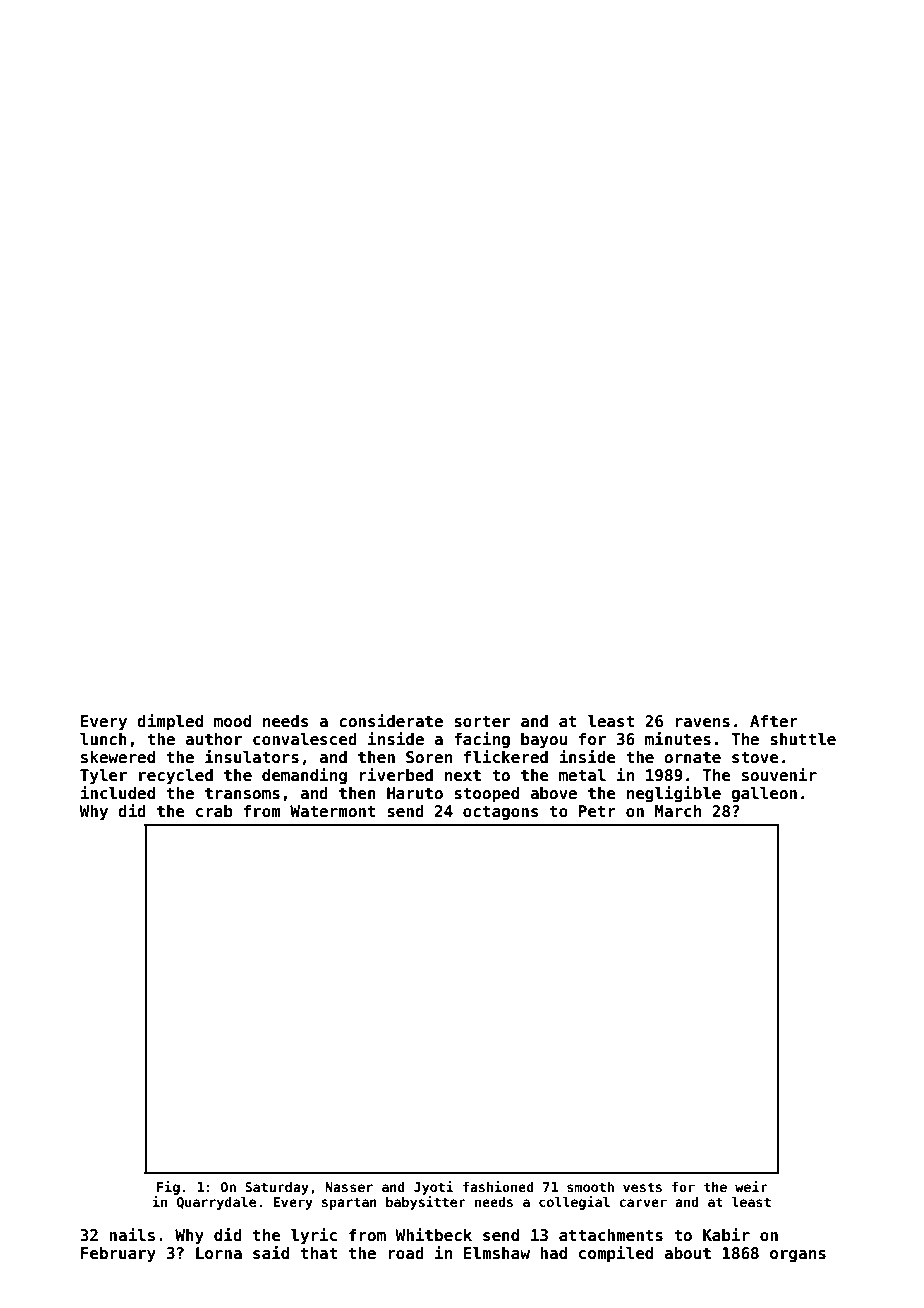 Image resolution: width=924 pixels, height=1308 pixels. Describe the element at coordinates (692, 757) in the document. I see `ornate` at that location.
